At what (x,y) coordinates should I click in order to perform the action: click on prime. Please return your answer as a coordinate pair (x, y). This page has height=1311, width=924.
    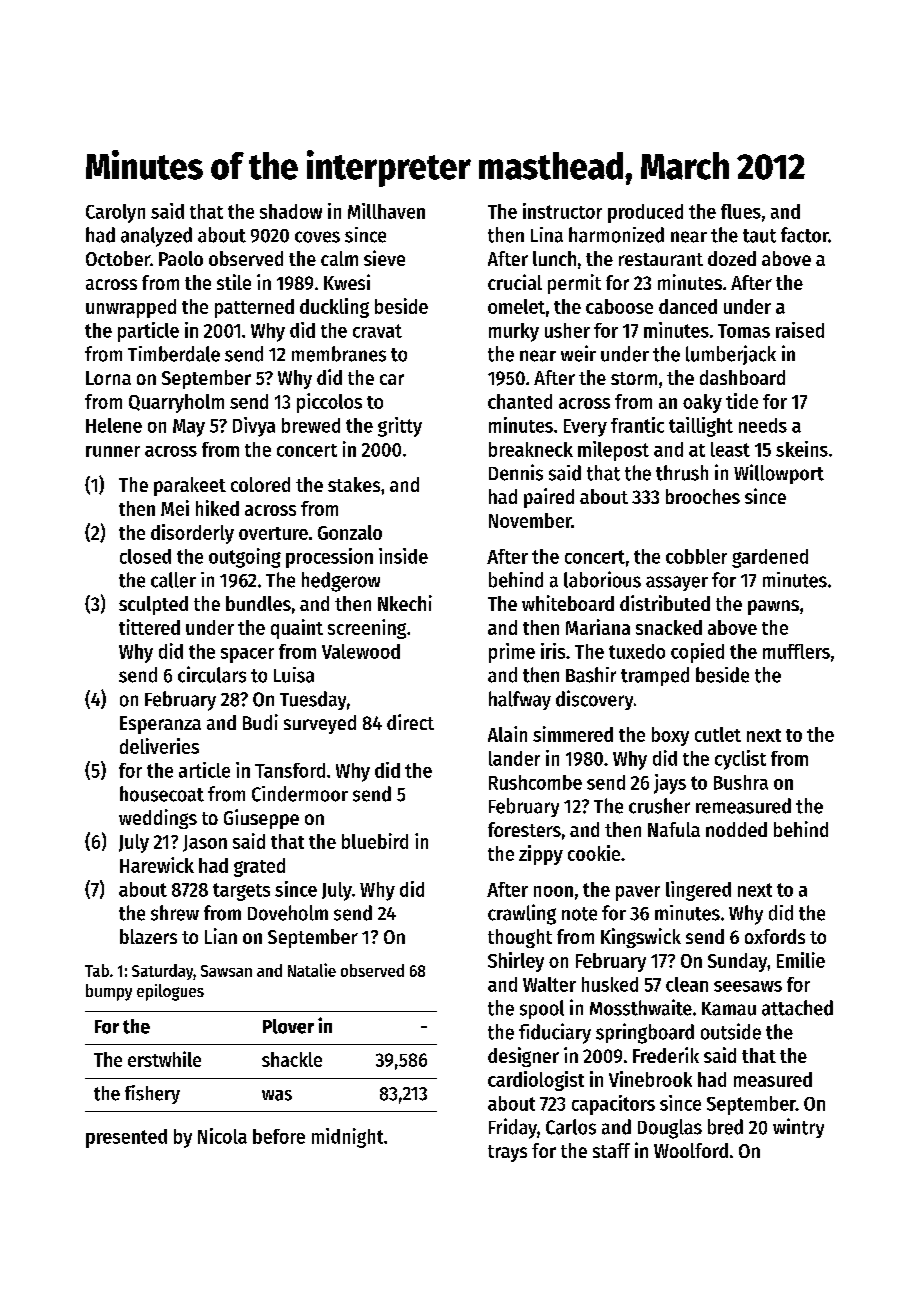
    Looking at the image, I should click on (512, 653).
